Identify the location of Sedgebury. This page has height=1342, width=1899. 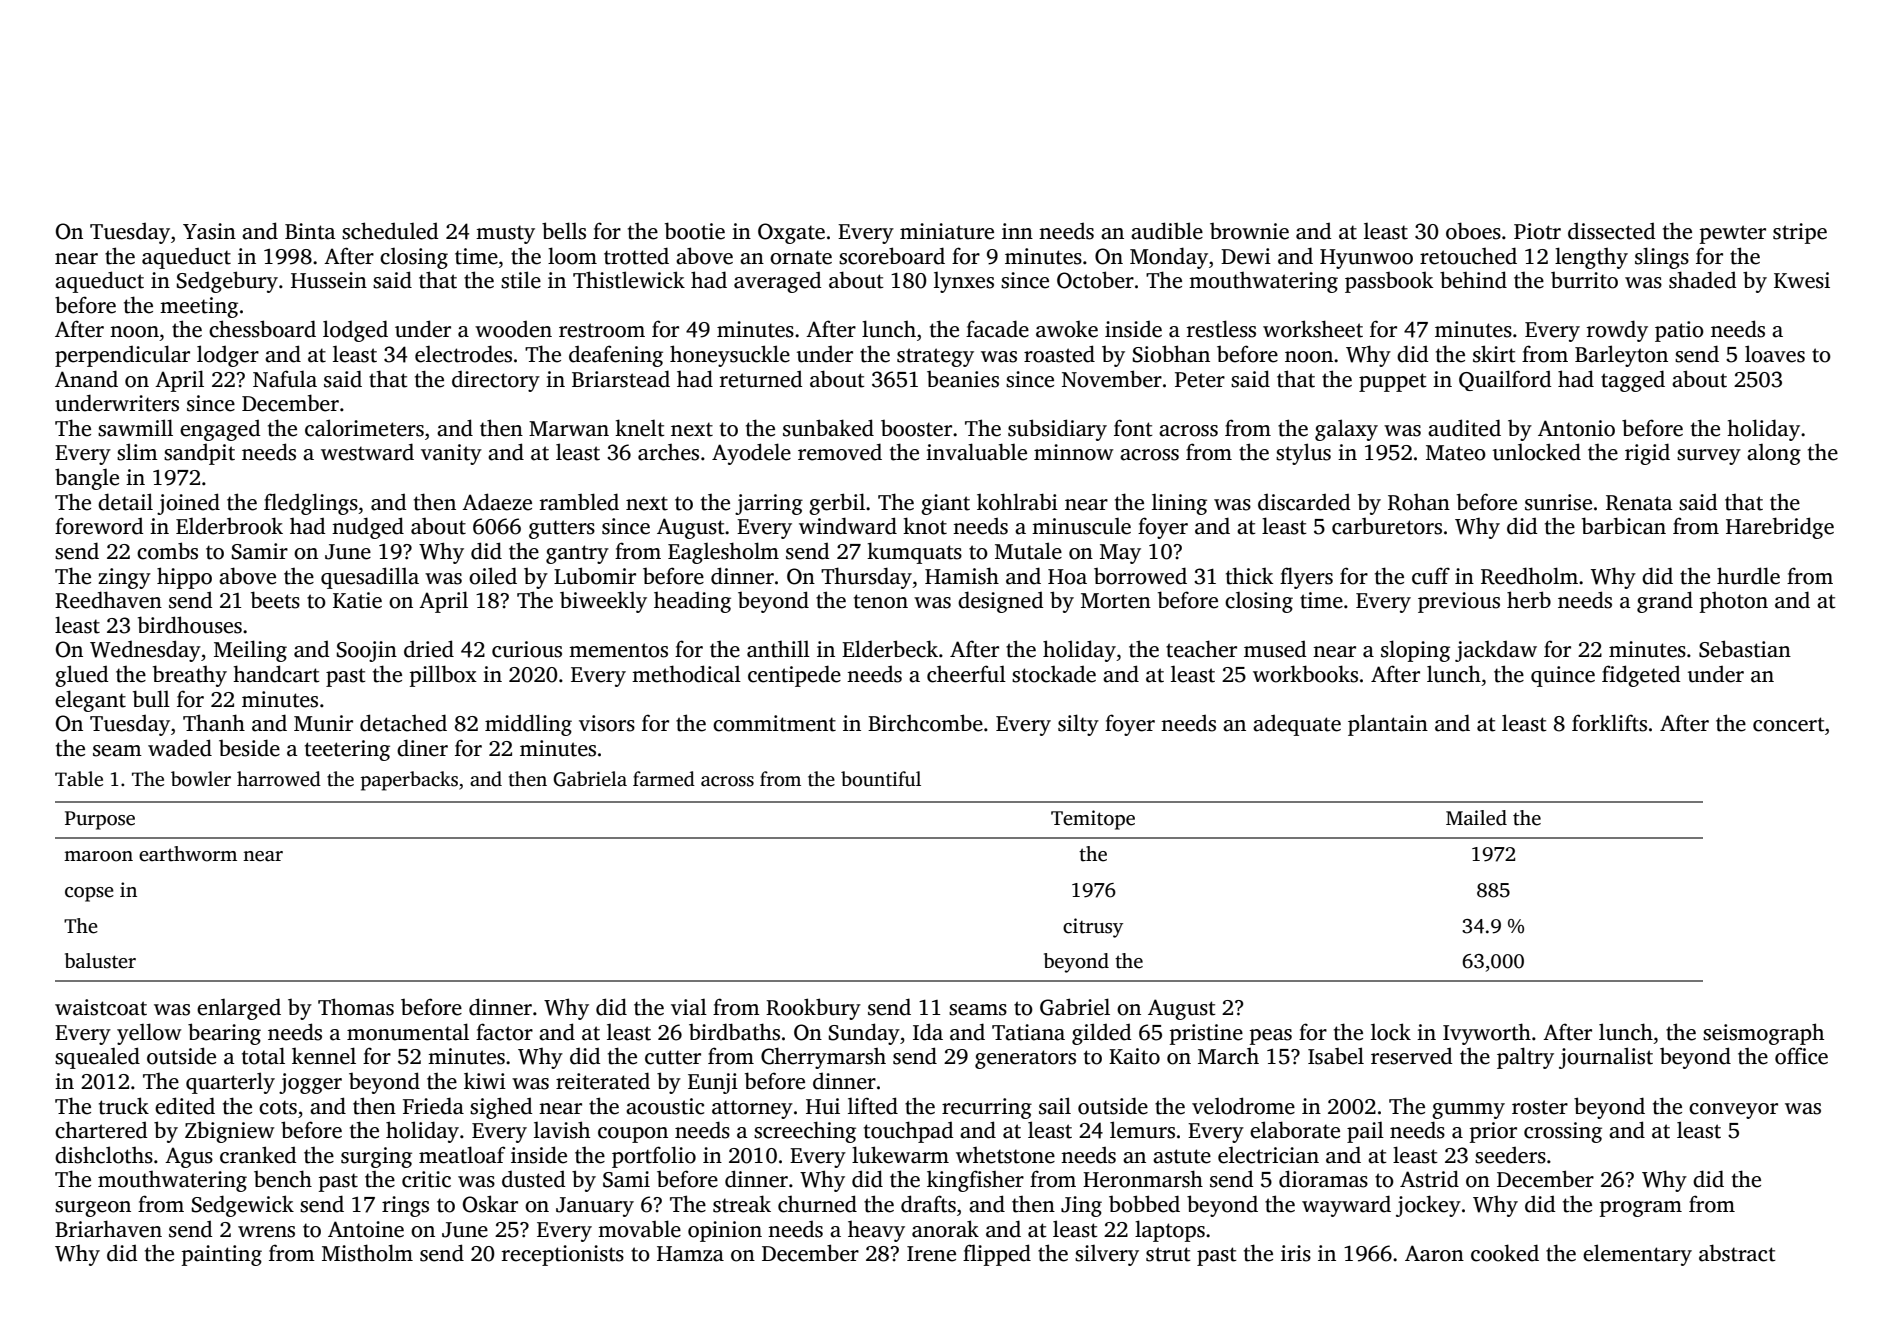
(227, 282).
